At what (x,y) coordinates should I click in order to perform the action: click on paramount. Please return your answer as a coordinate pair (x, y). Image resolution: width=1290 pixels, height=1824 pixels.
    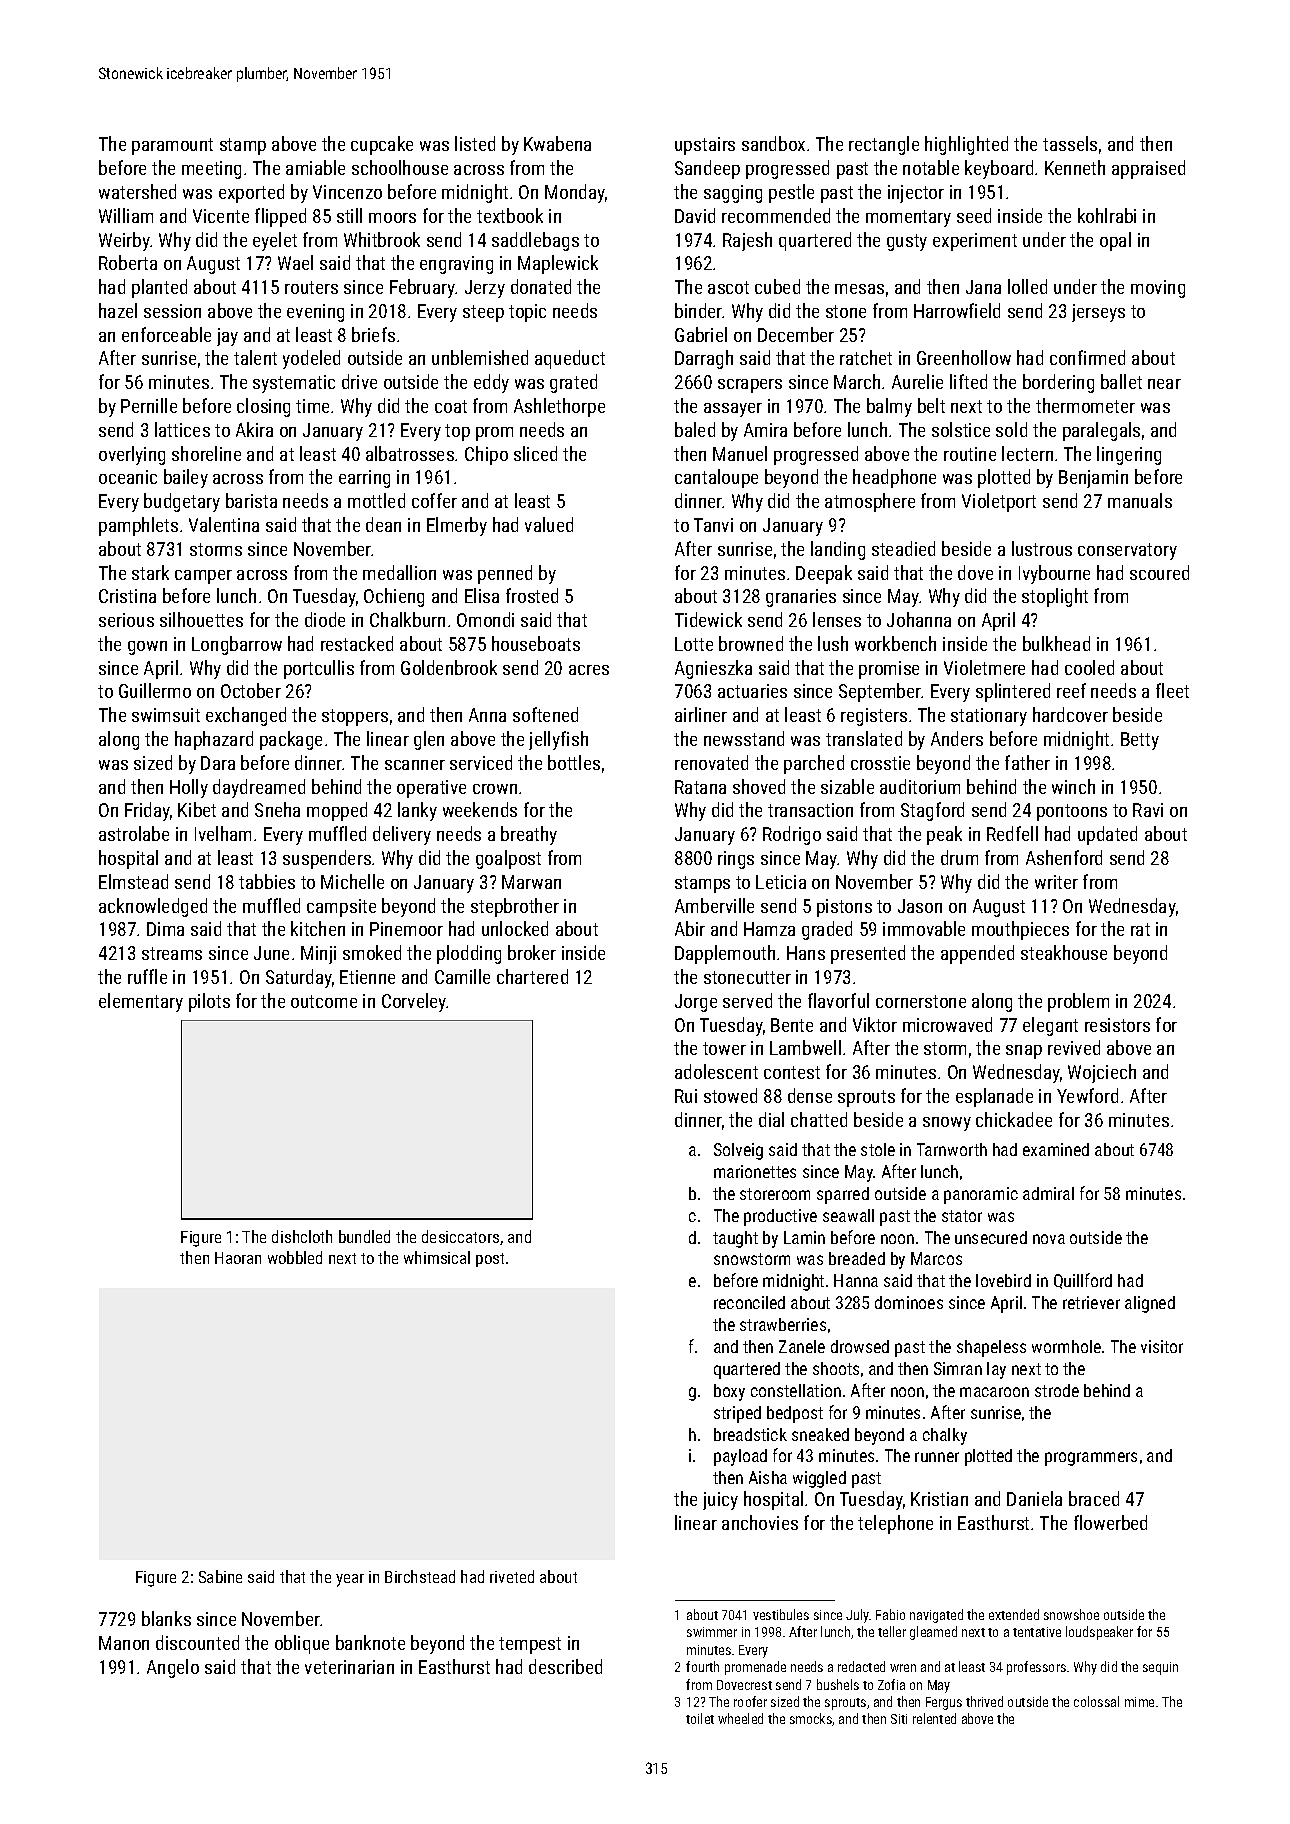
    Looking at the image, I should click on (172, 146).
